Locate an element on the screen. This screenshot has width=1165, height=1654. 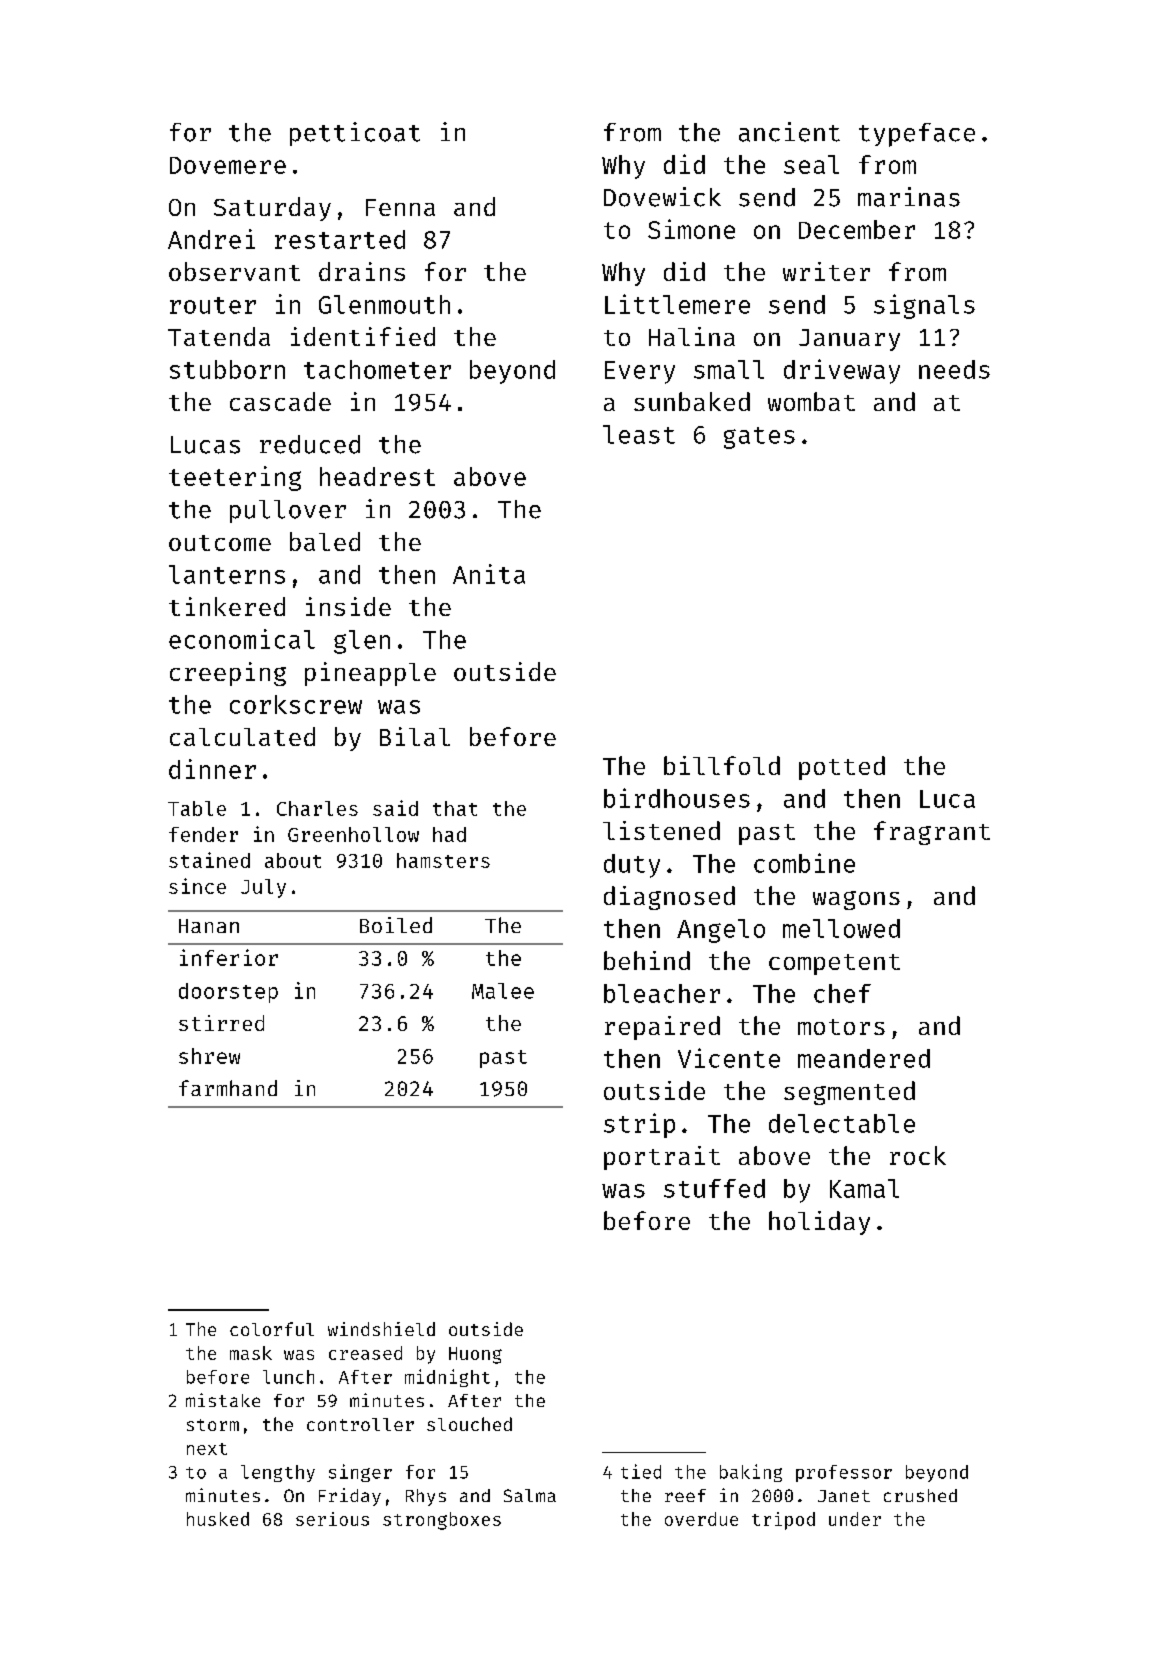
ancient is located at coordinates (789, 132).
